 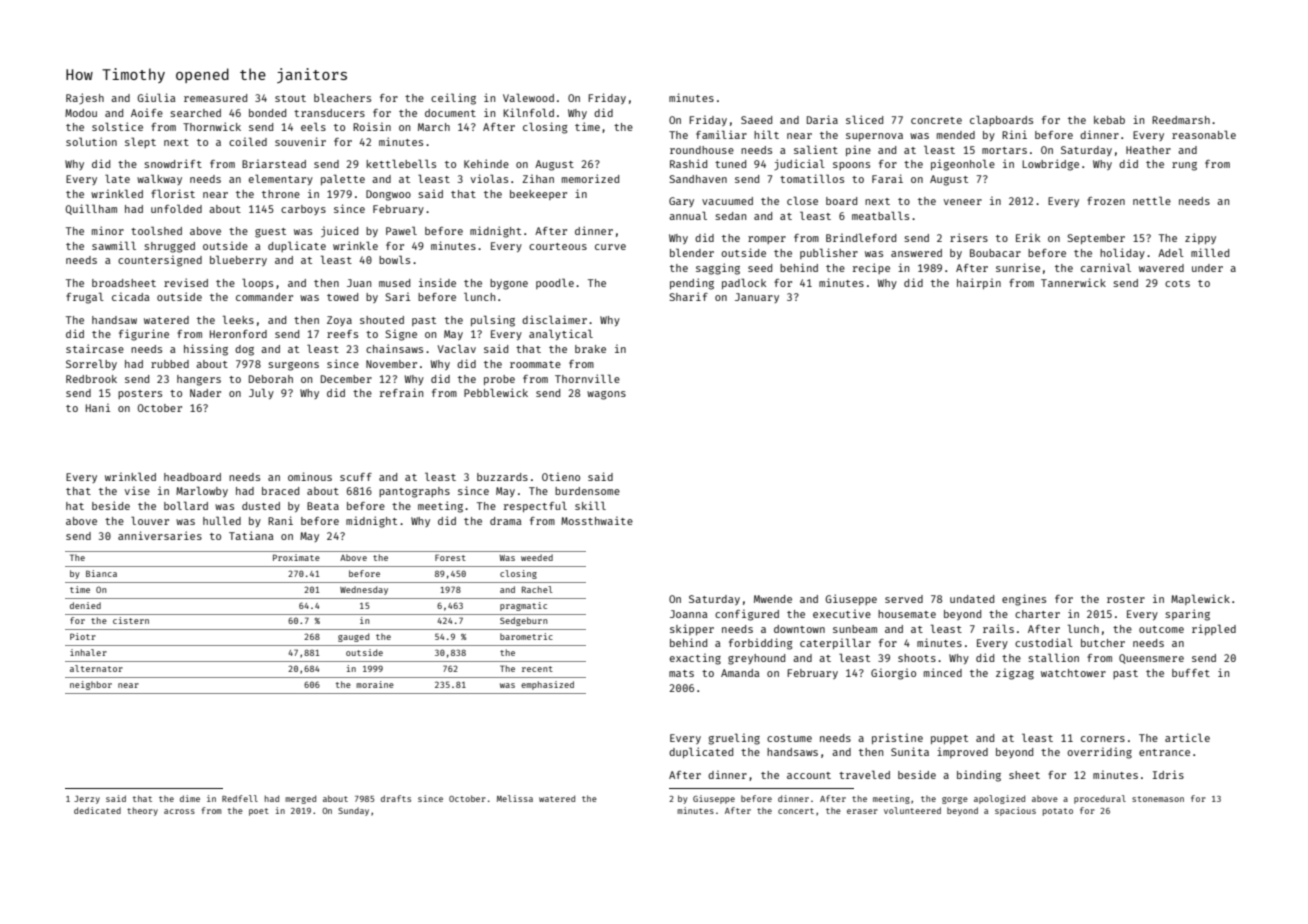 I want to click on July, so click(x=261, y=393).
